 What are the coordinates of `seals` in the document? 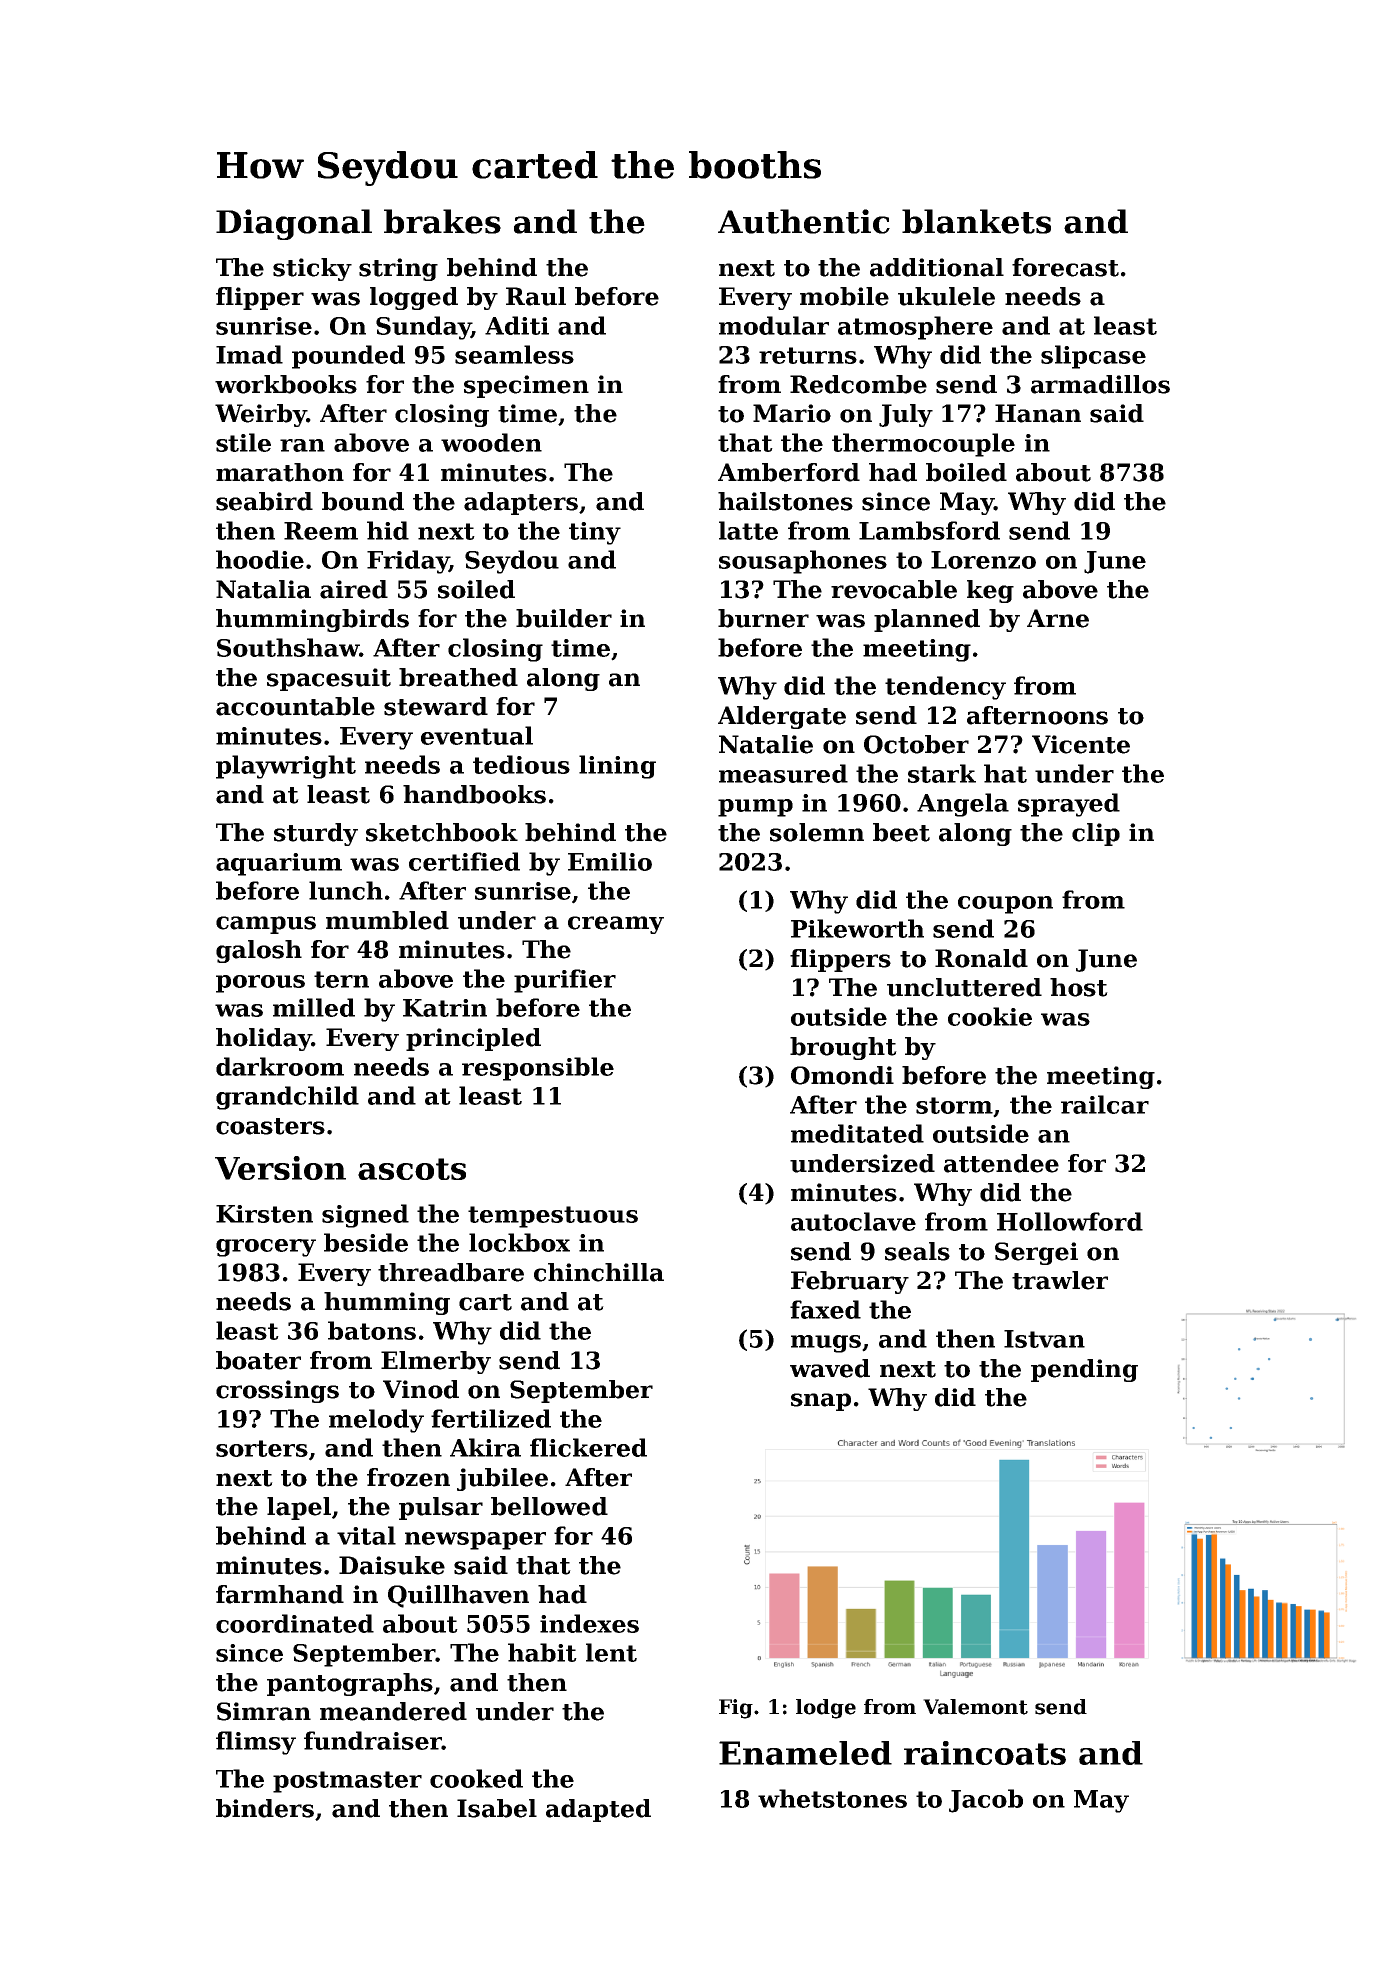 It's located at (917, 1251).
